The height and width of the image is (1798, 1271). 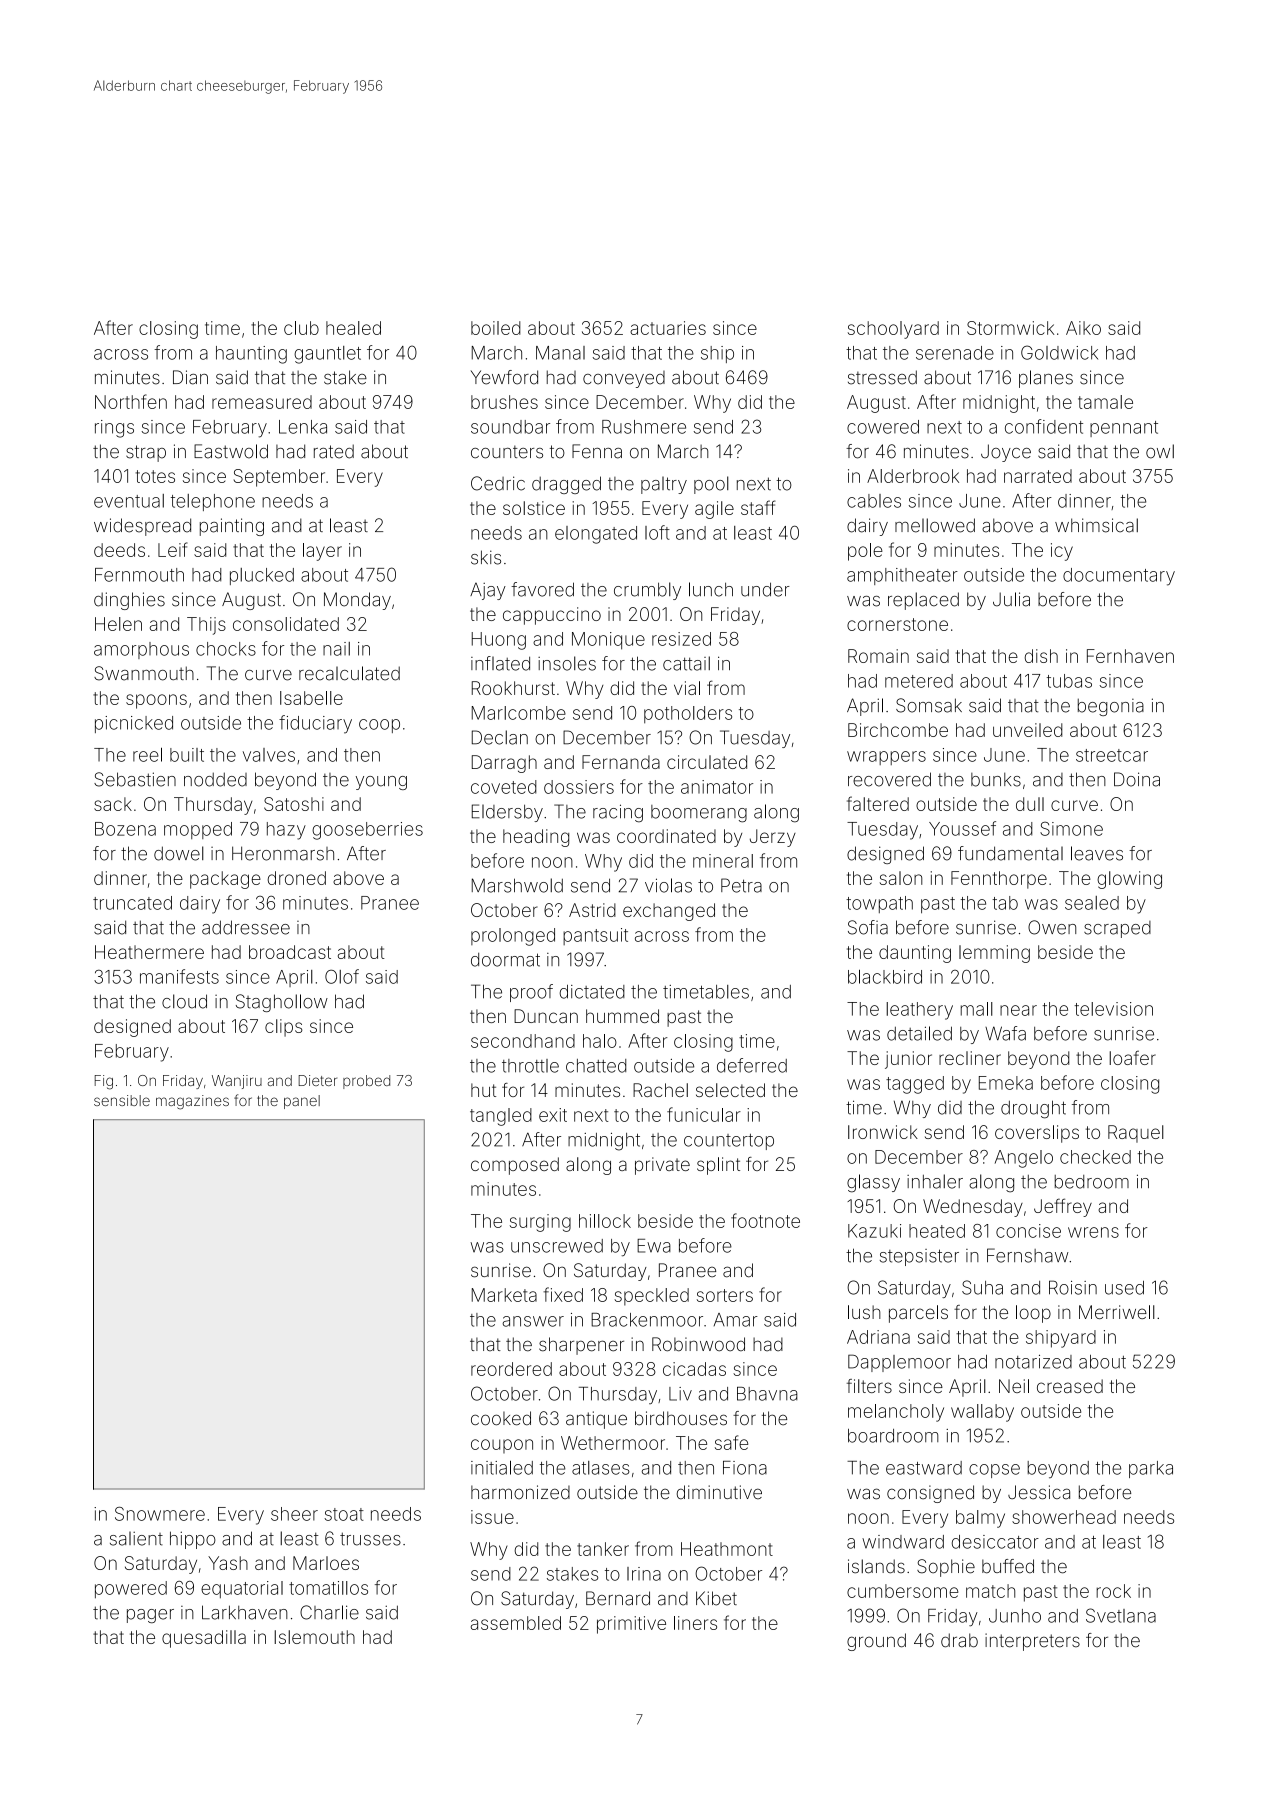 I want to click on chatted, so click(x=596, y=1066).
